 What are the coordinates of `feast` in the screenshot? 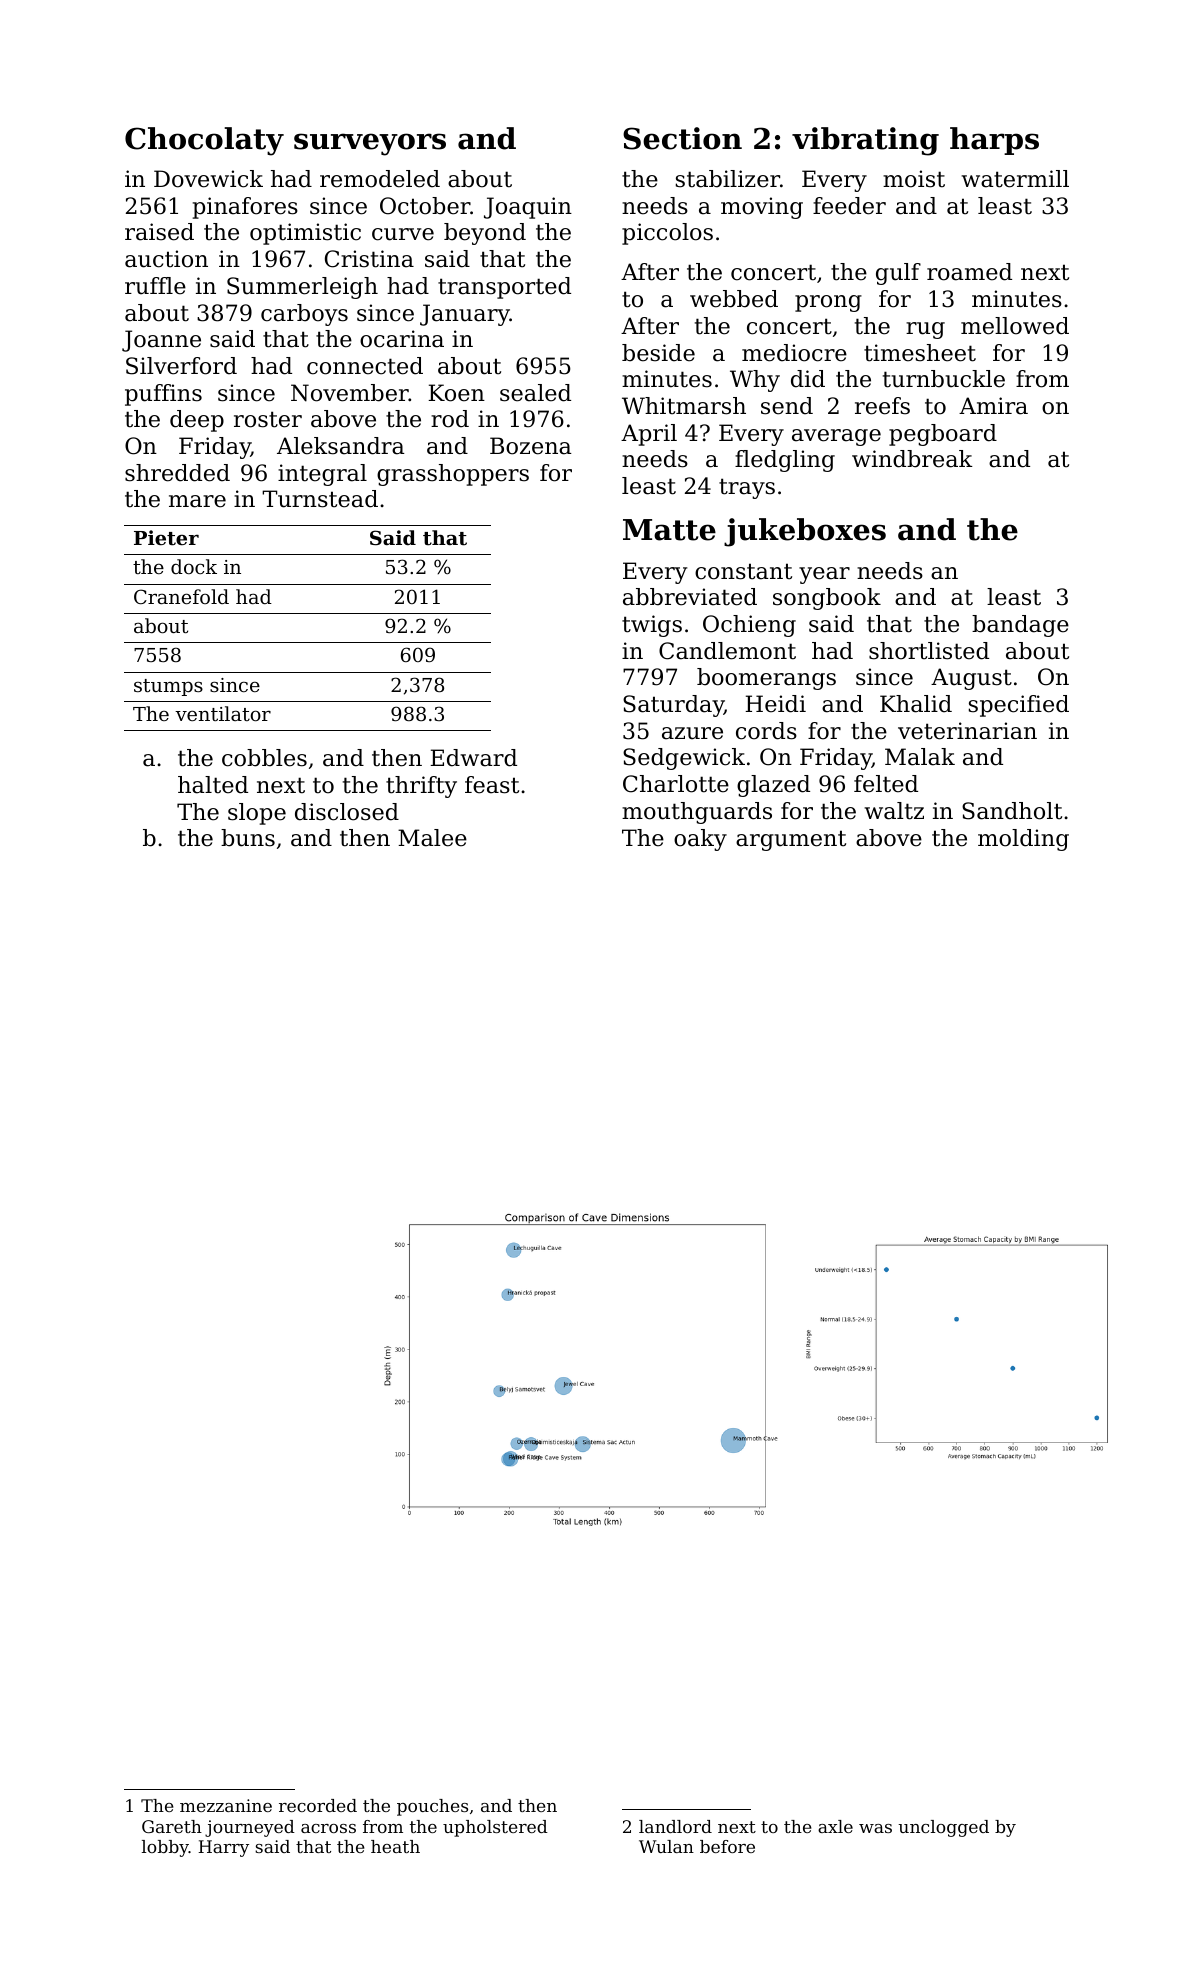 It's located at (492, 785).
